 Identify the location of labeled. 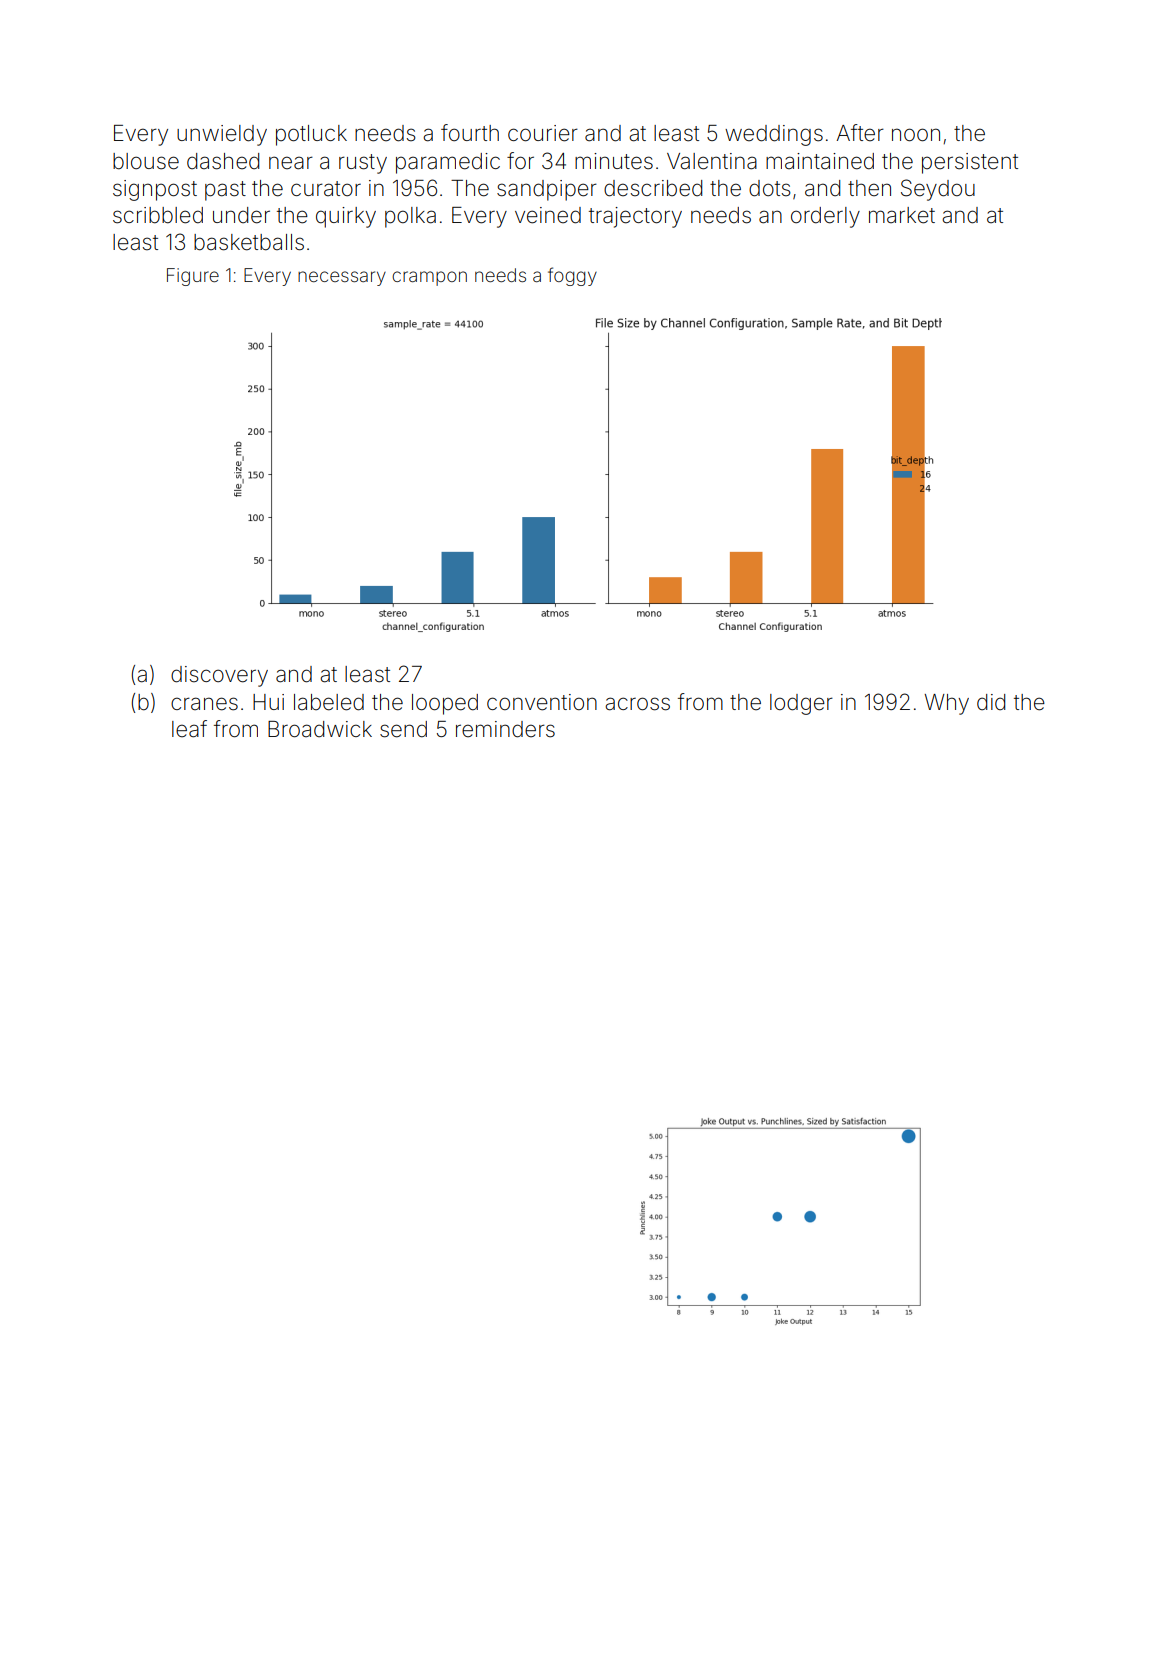
(329, 702).
